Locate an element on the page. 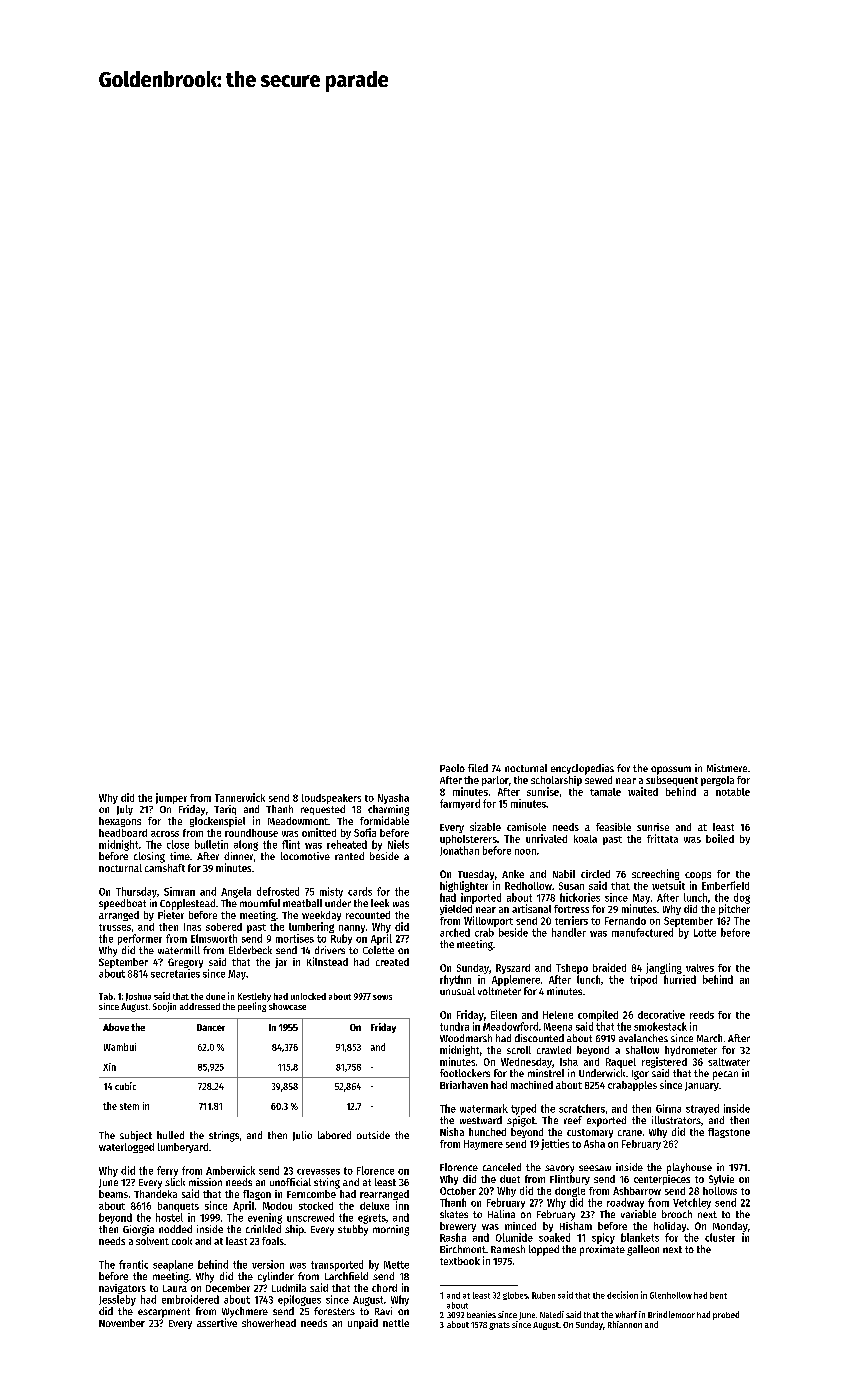 Image resolution: width=849 pixels, height=1400 pixels. hunched is located at coordinates (487, 1132).
